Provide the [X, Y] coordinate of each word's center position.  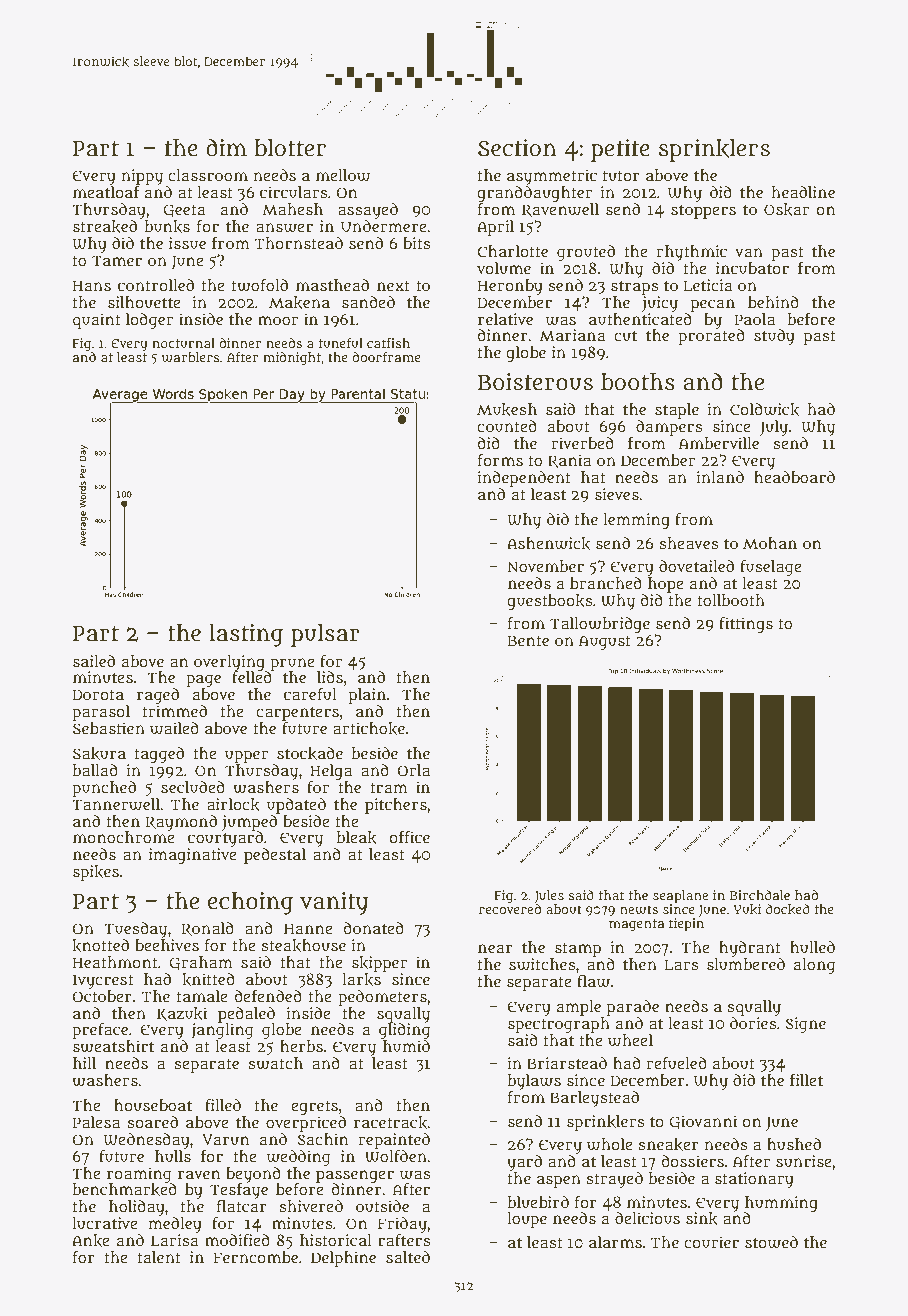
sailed [94, 661]
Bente [528, 640]
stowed [771, 1242]
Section [517, 148]
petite [620, 150]
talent [159, 1257]
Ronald [207, 929]
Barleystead [594, 1099]
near [495, 948]
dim [226, 147]
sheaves [688, 543]
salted [408, 1257]
